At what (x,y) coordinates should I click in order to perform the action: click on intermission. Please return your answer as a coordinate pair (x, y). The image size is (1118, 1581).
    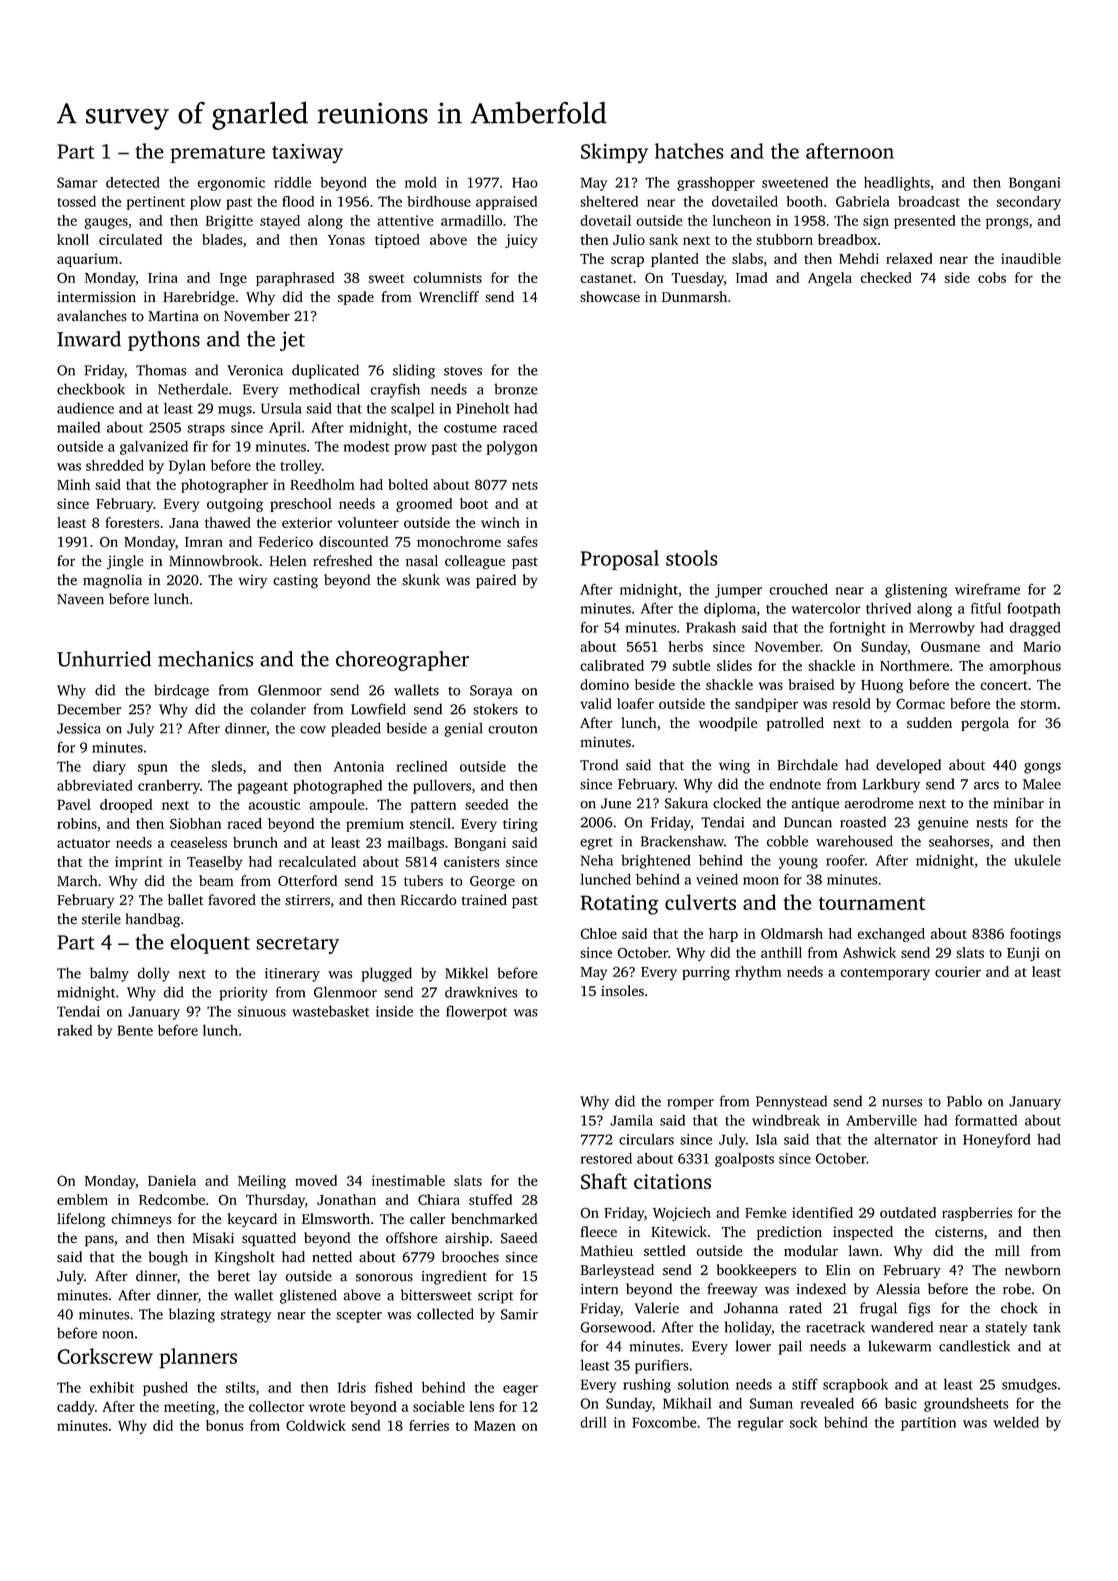
    Looking at the image, I should click on (96, 297).
